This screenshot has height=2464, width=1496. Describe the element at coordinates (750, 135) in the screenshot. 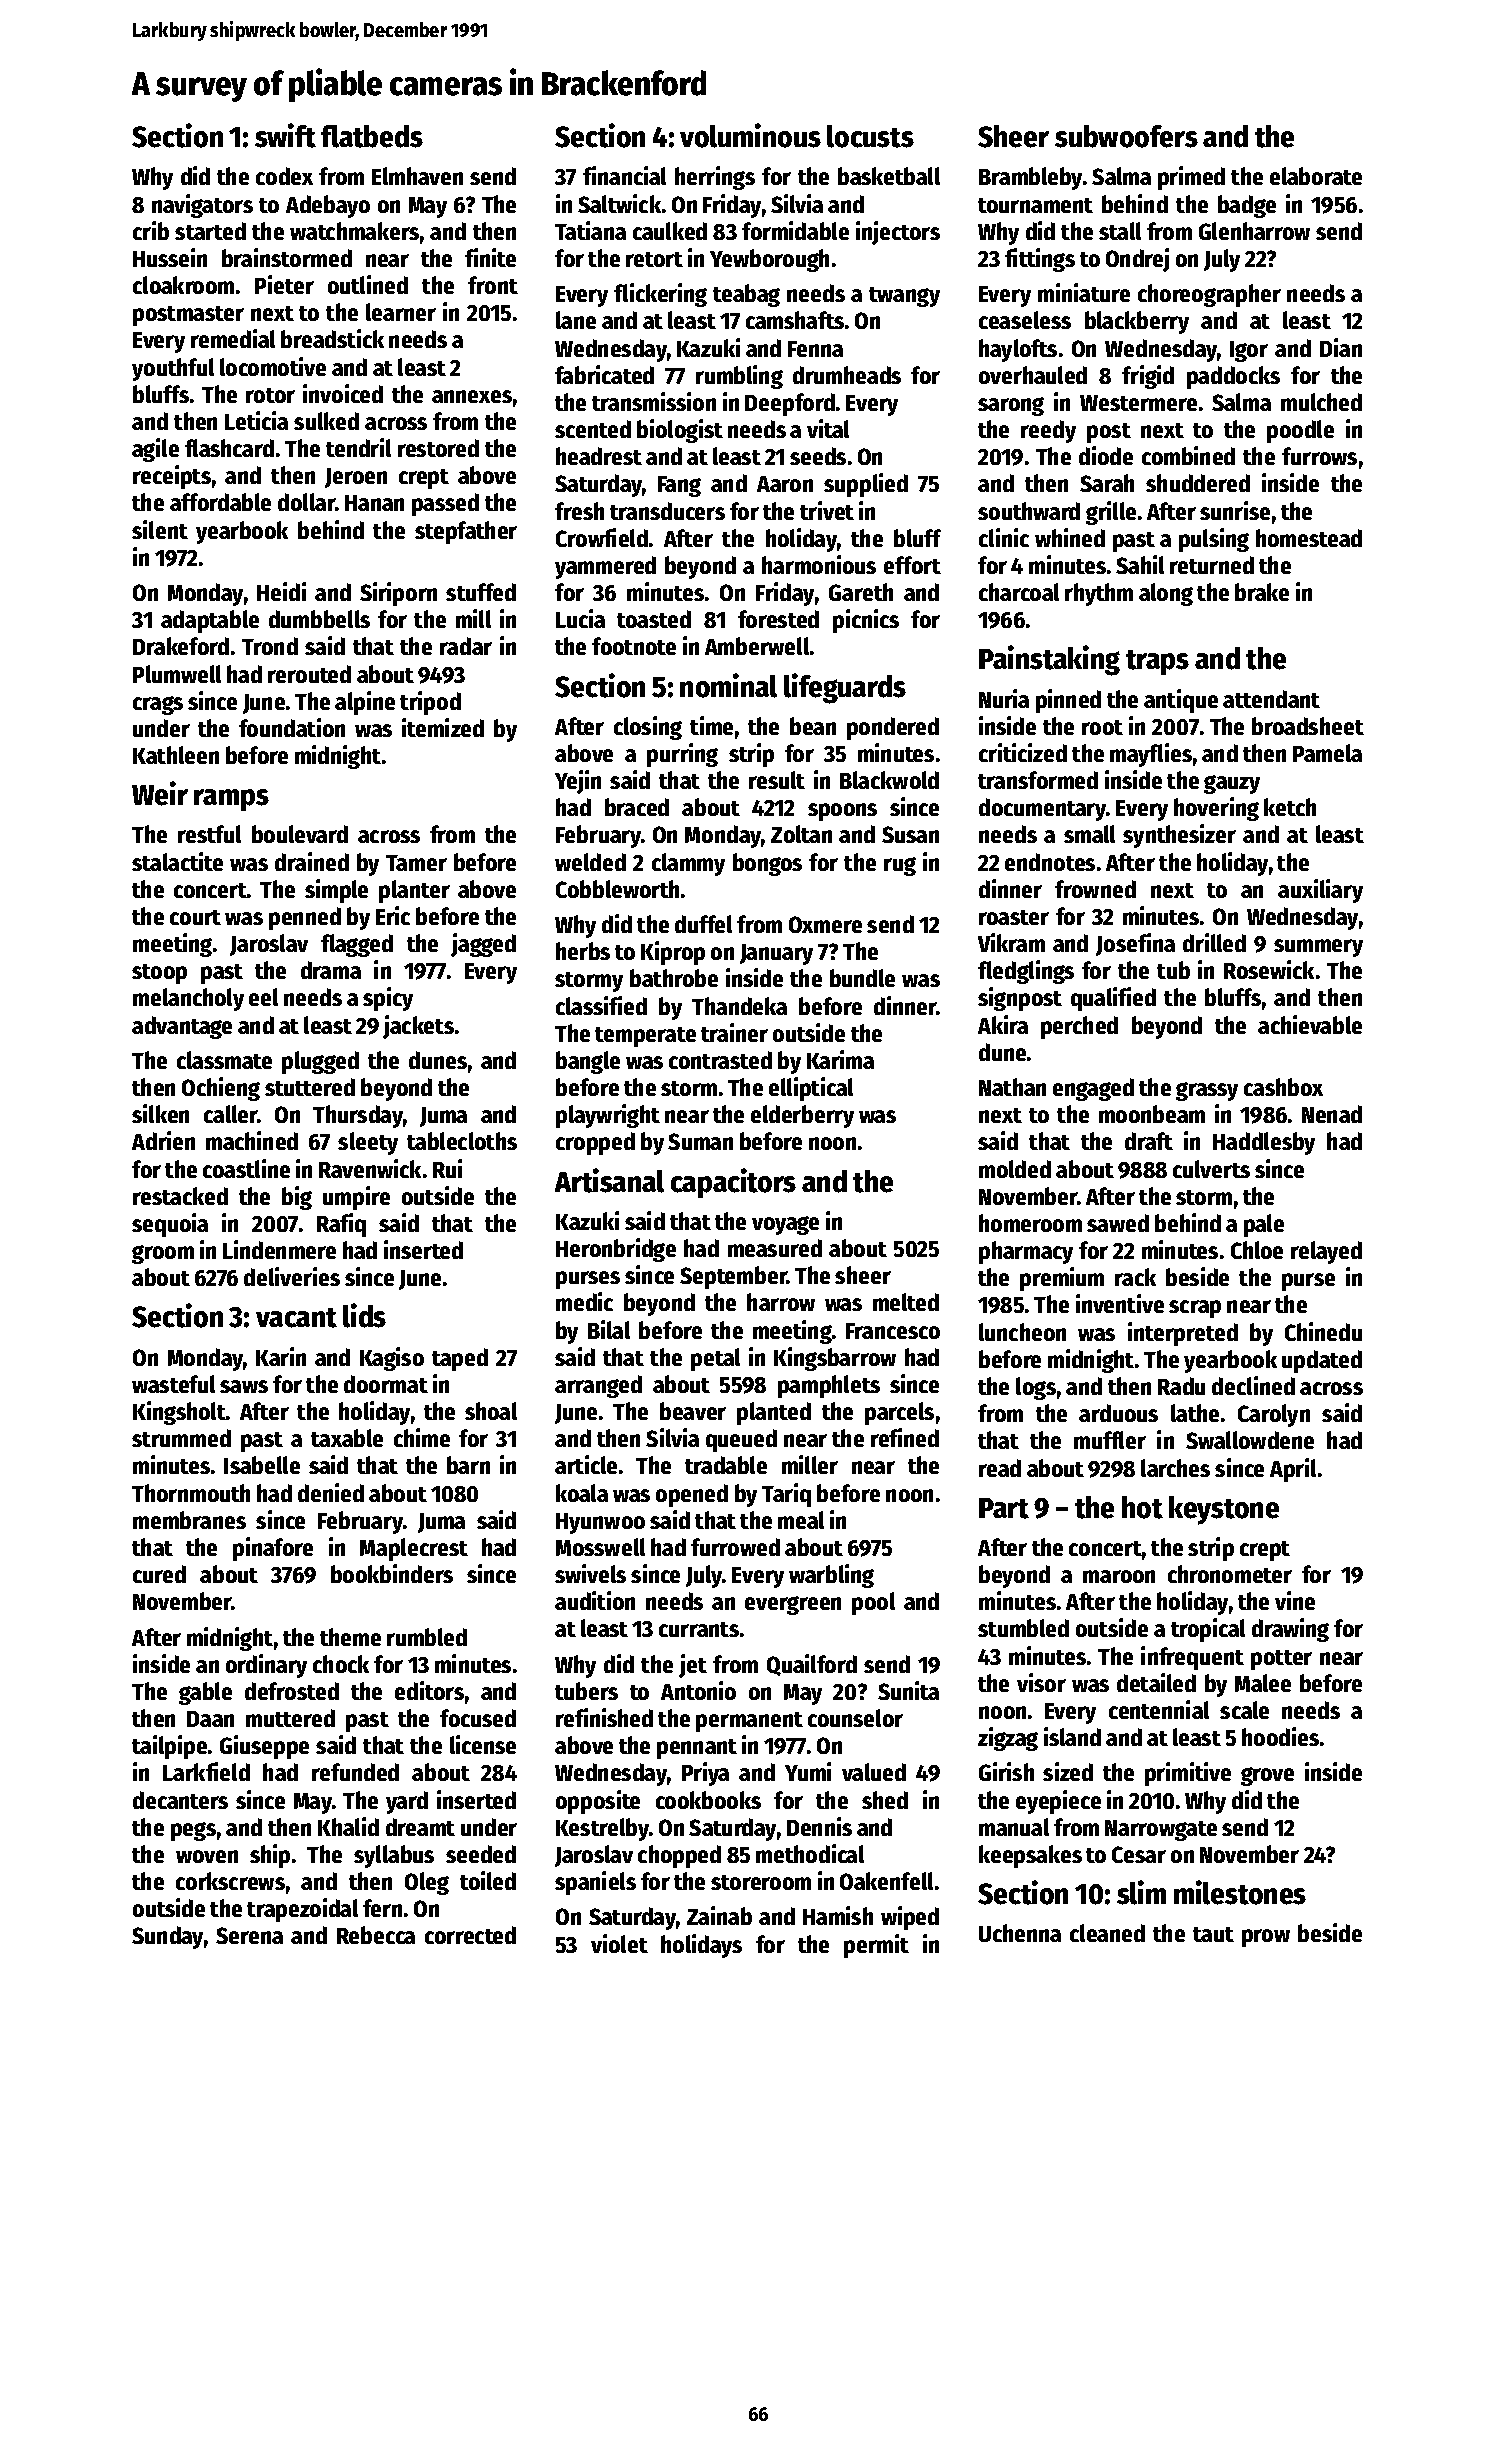

I see `voluminous` at that location.
